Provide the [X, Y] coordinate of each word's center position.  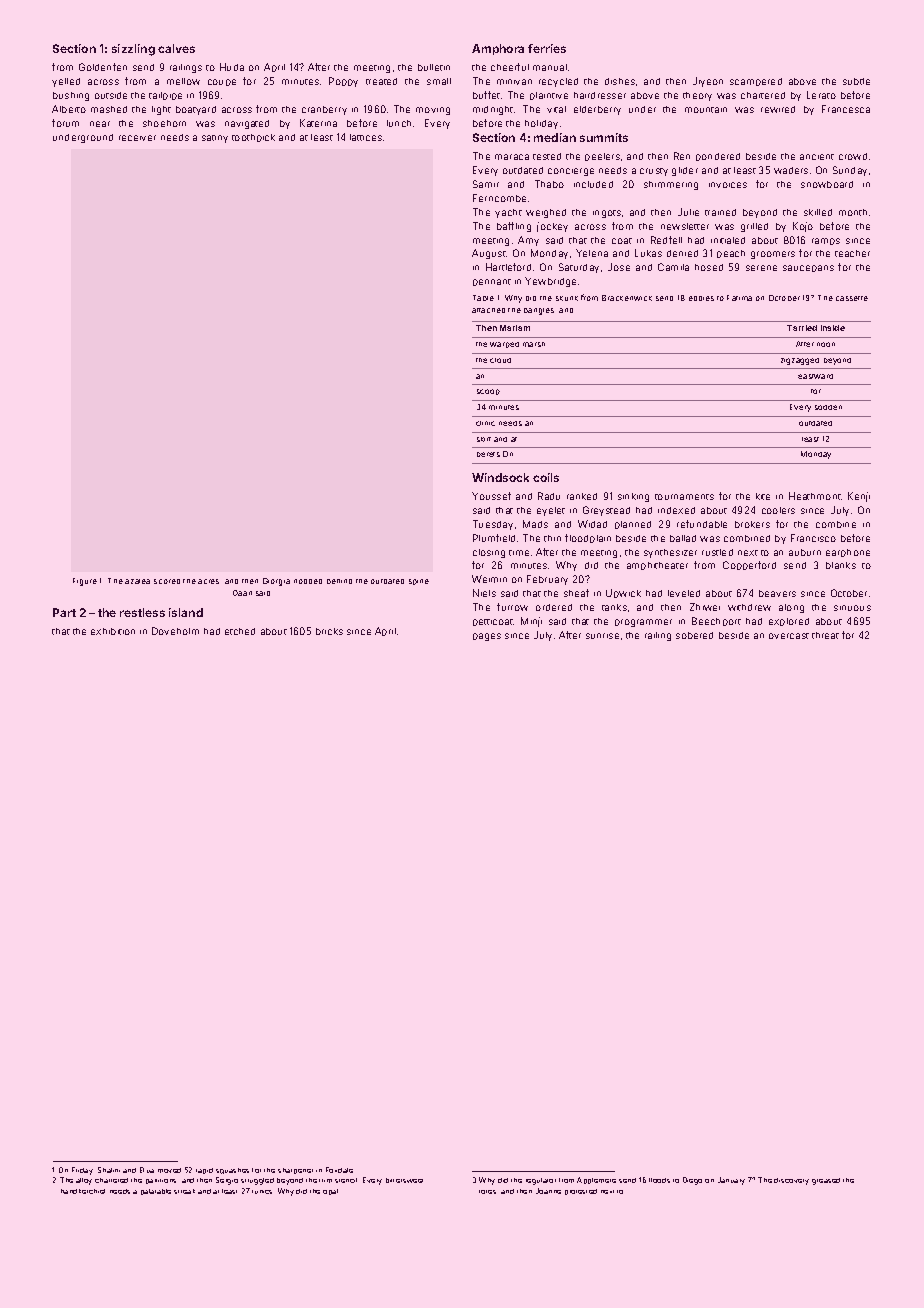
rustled [717, 552]
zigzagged [800, 361]
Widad [592, 524]
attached [488, 310]
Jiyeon [708, 82]
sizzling [133, 50]
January [731, 1181]
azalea [137, 581]
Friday [82, 1171]
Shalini [109, 1170]
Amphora [498, 49]
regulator [541, 1181]
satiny [215, 139]
